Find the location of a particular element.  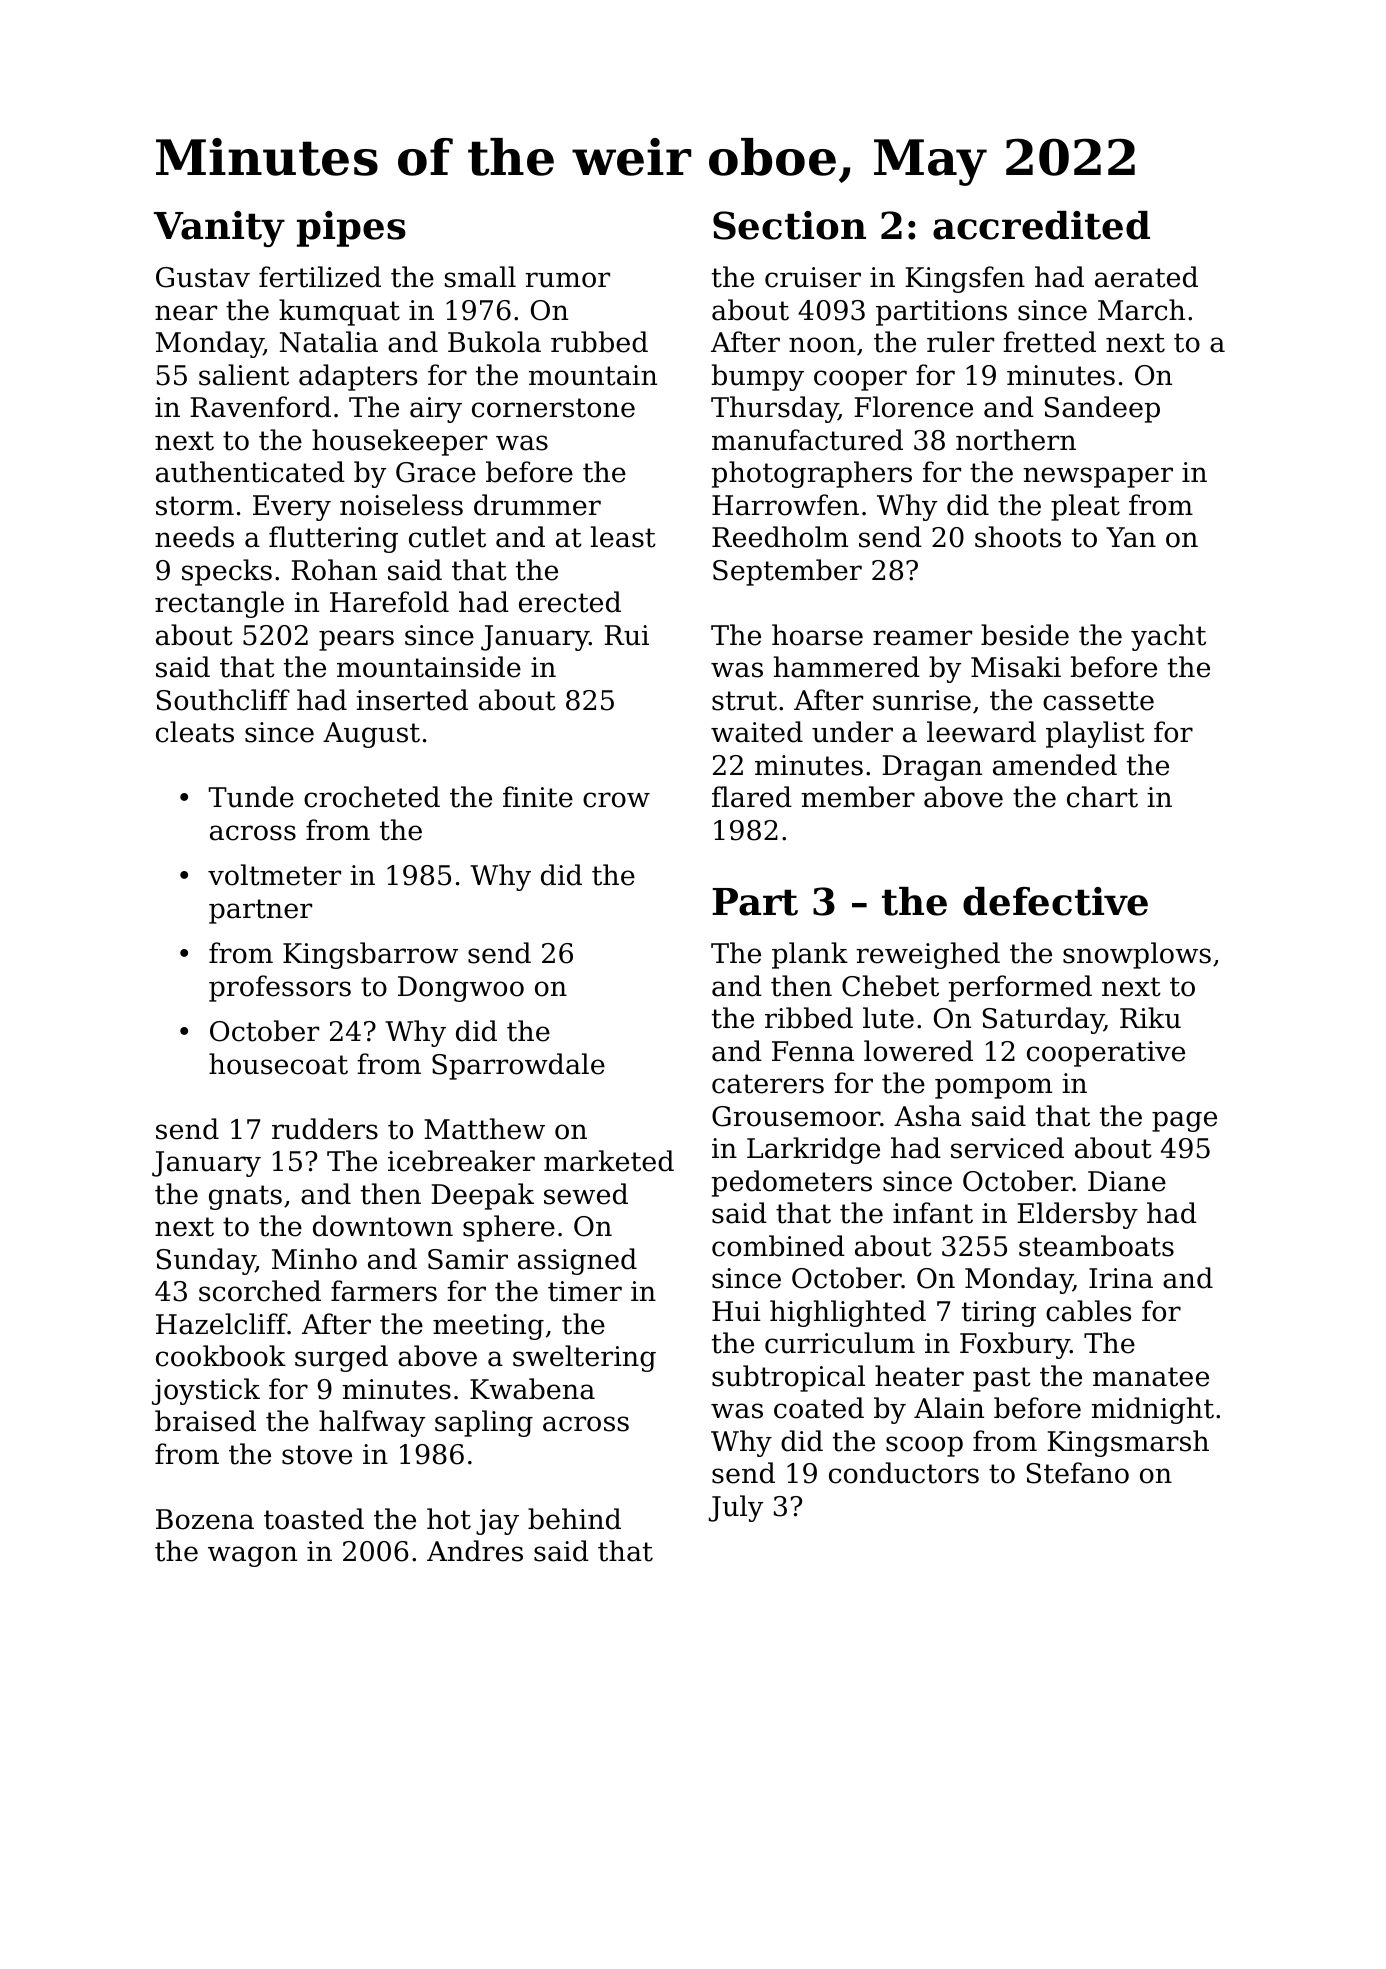

Foxbury is located at coordinates (1015, 1345).
